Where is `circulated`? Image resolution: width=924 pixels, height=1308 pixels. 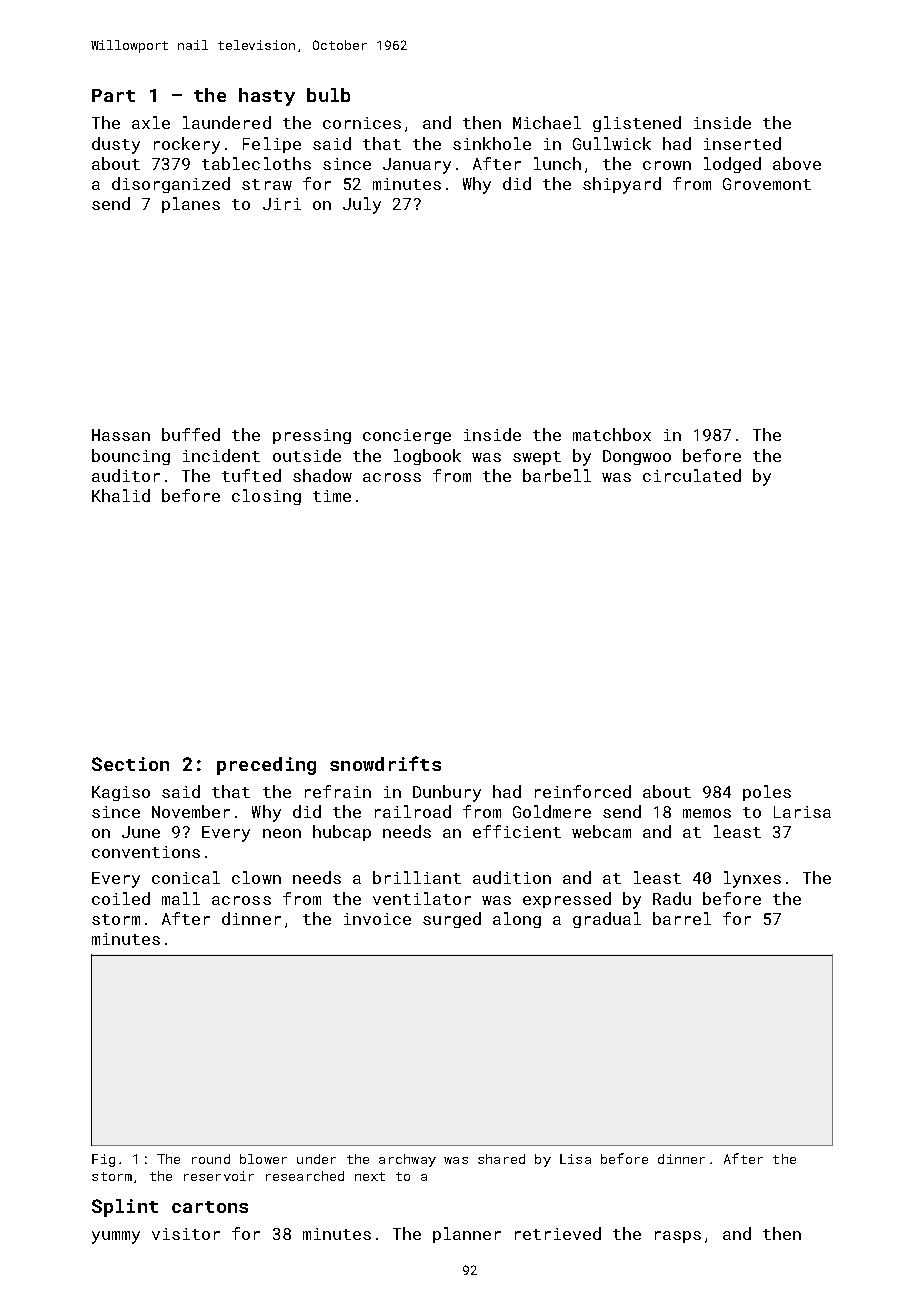
circulated is located at coordinates (692, 475).
